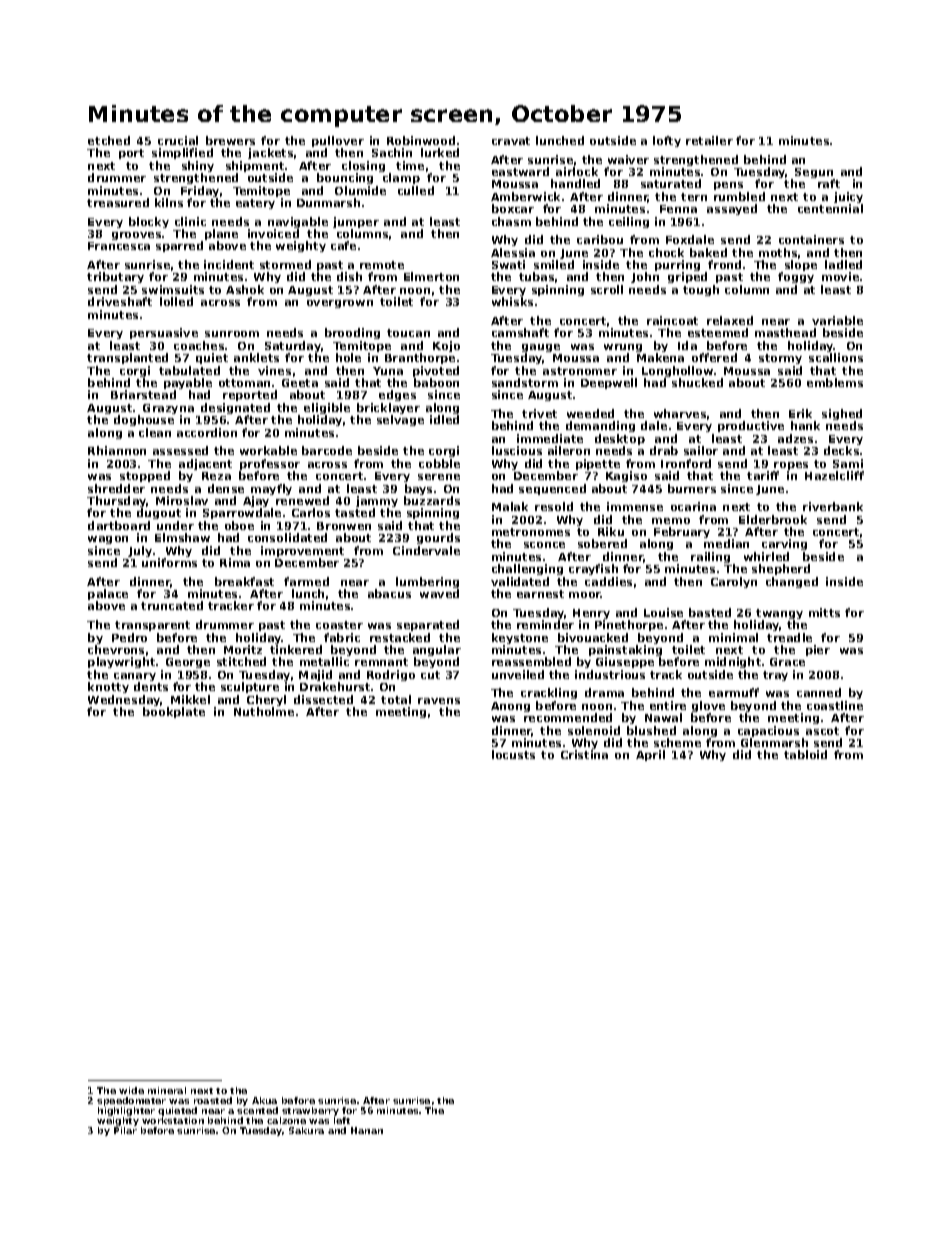 Image resolution: width=952 pixels, height=1233 pixels. What do you see at coordinates (650, 755) in the screenshot?
I see `April` at bounding box center [650, 755].
